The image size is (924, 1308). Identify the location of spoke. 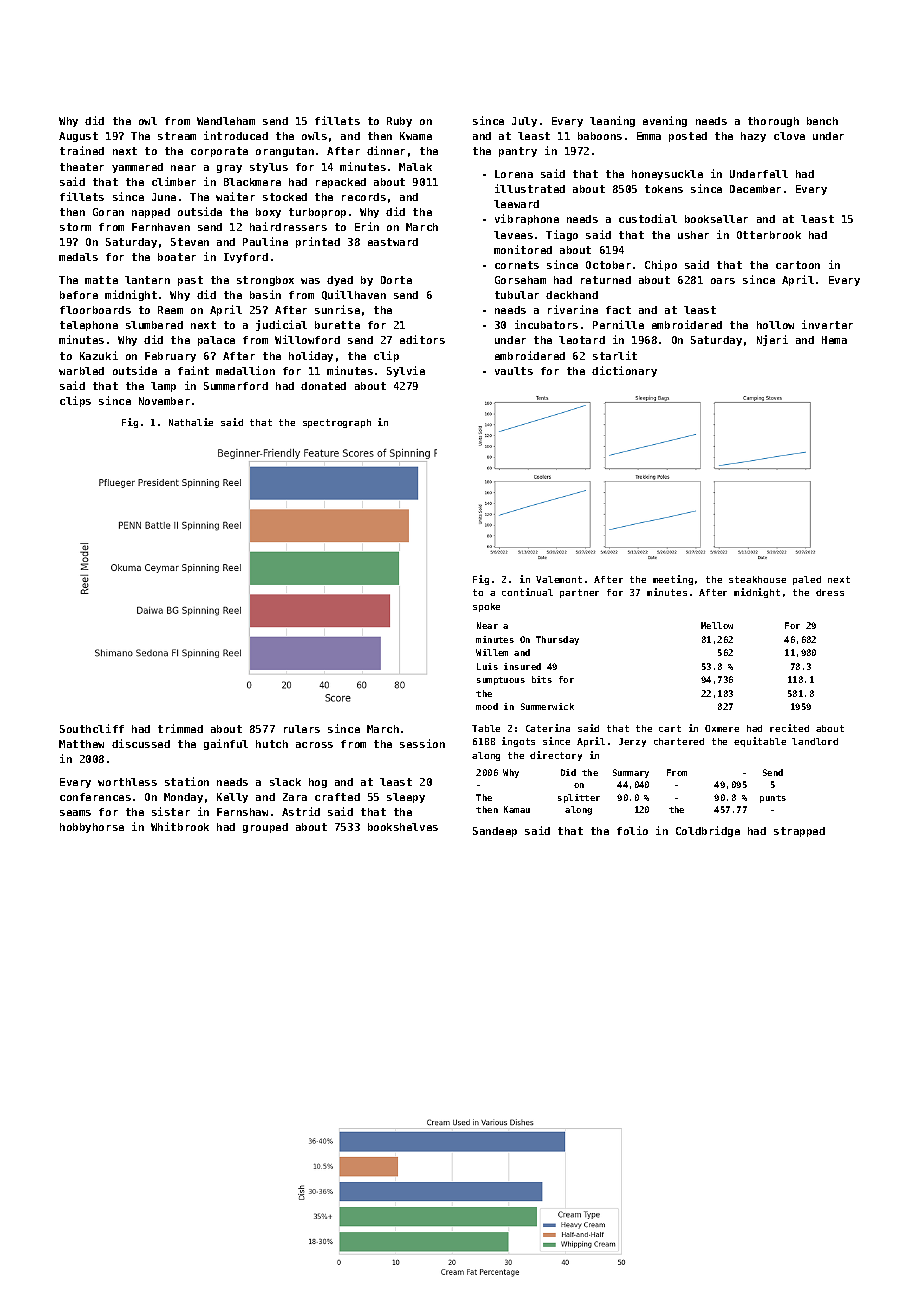
(486, 607).
